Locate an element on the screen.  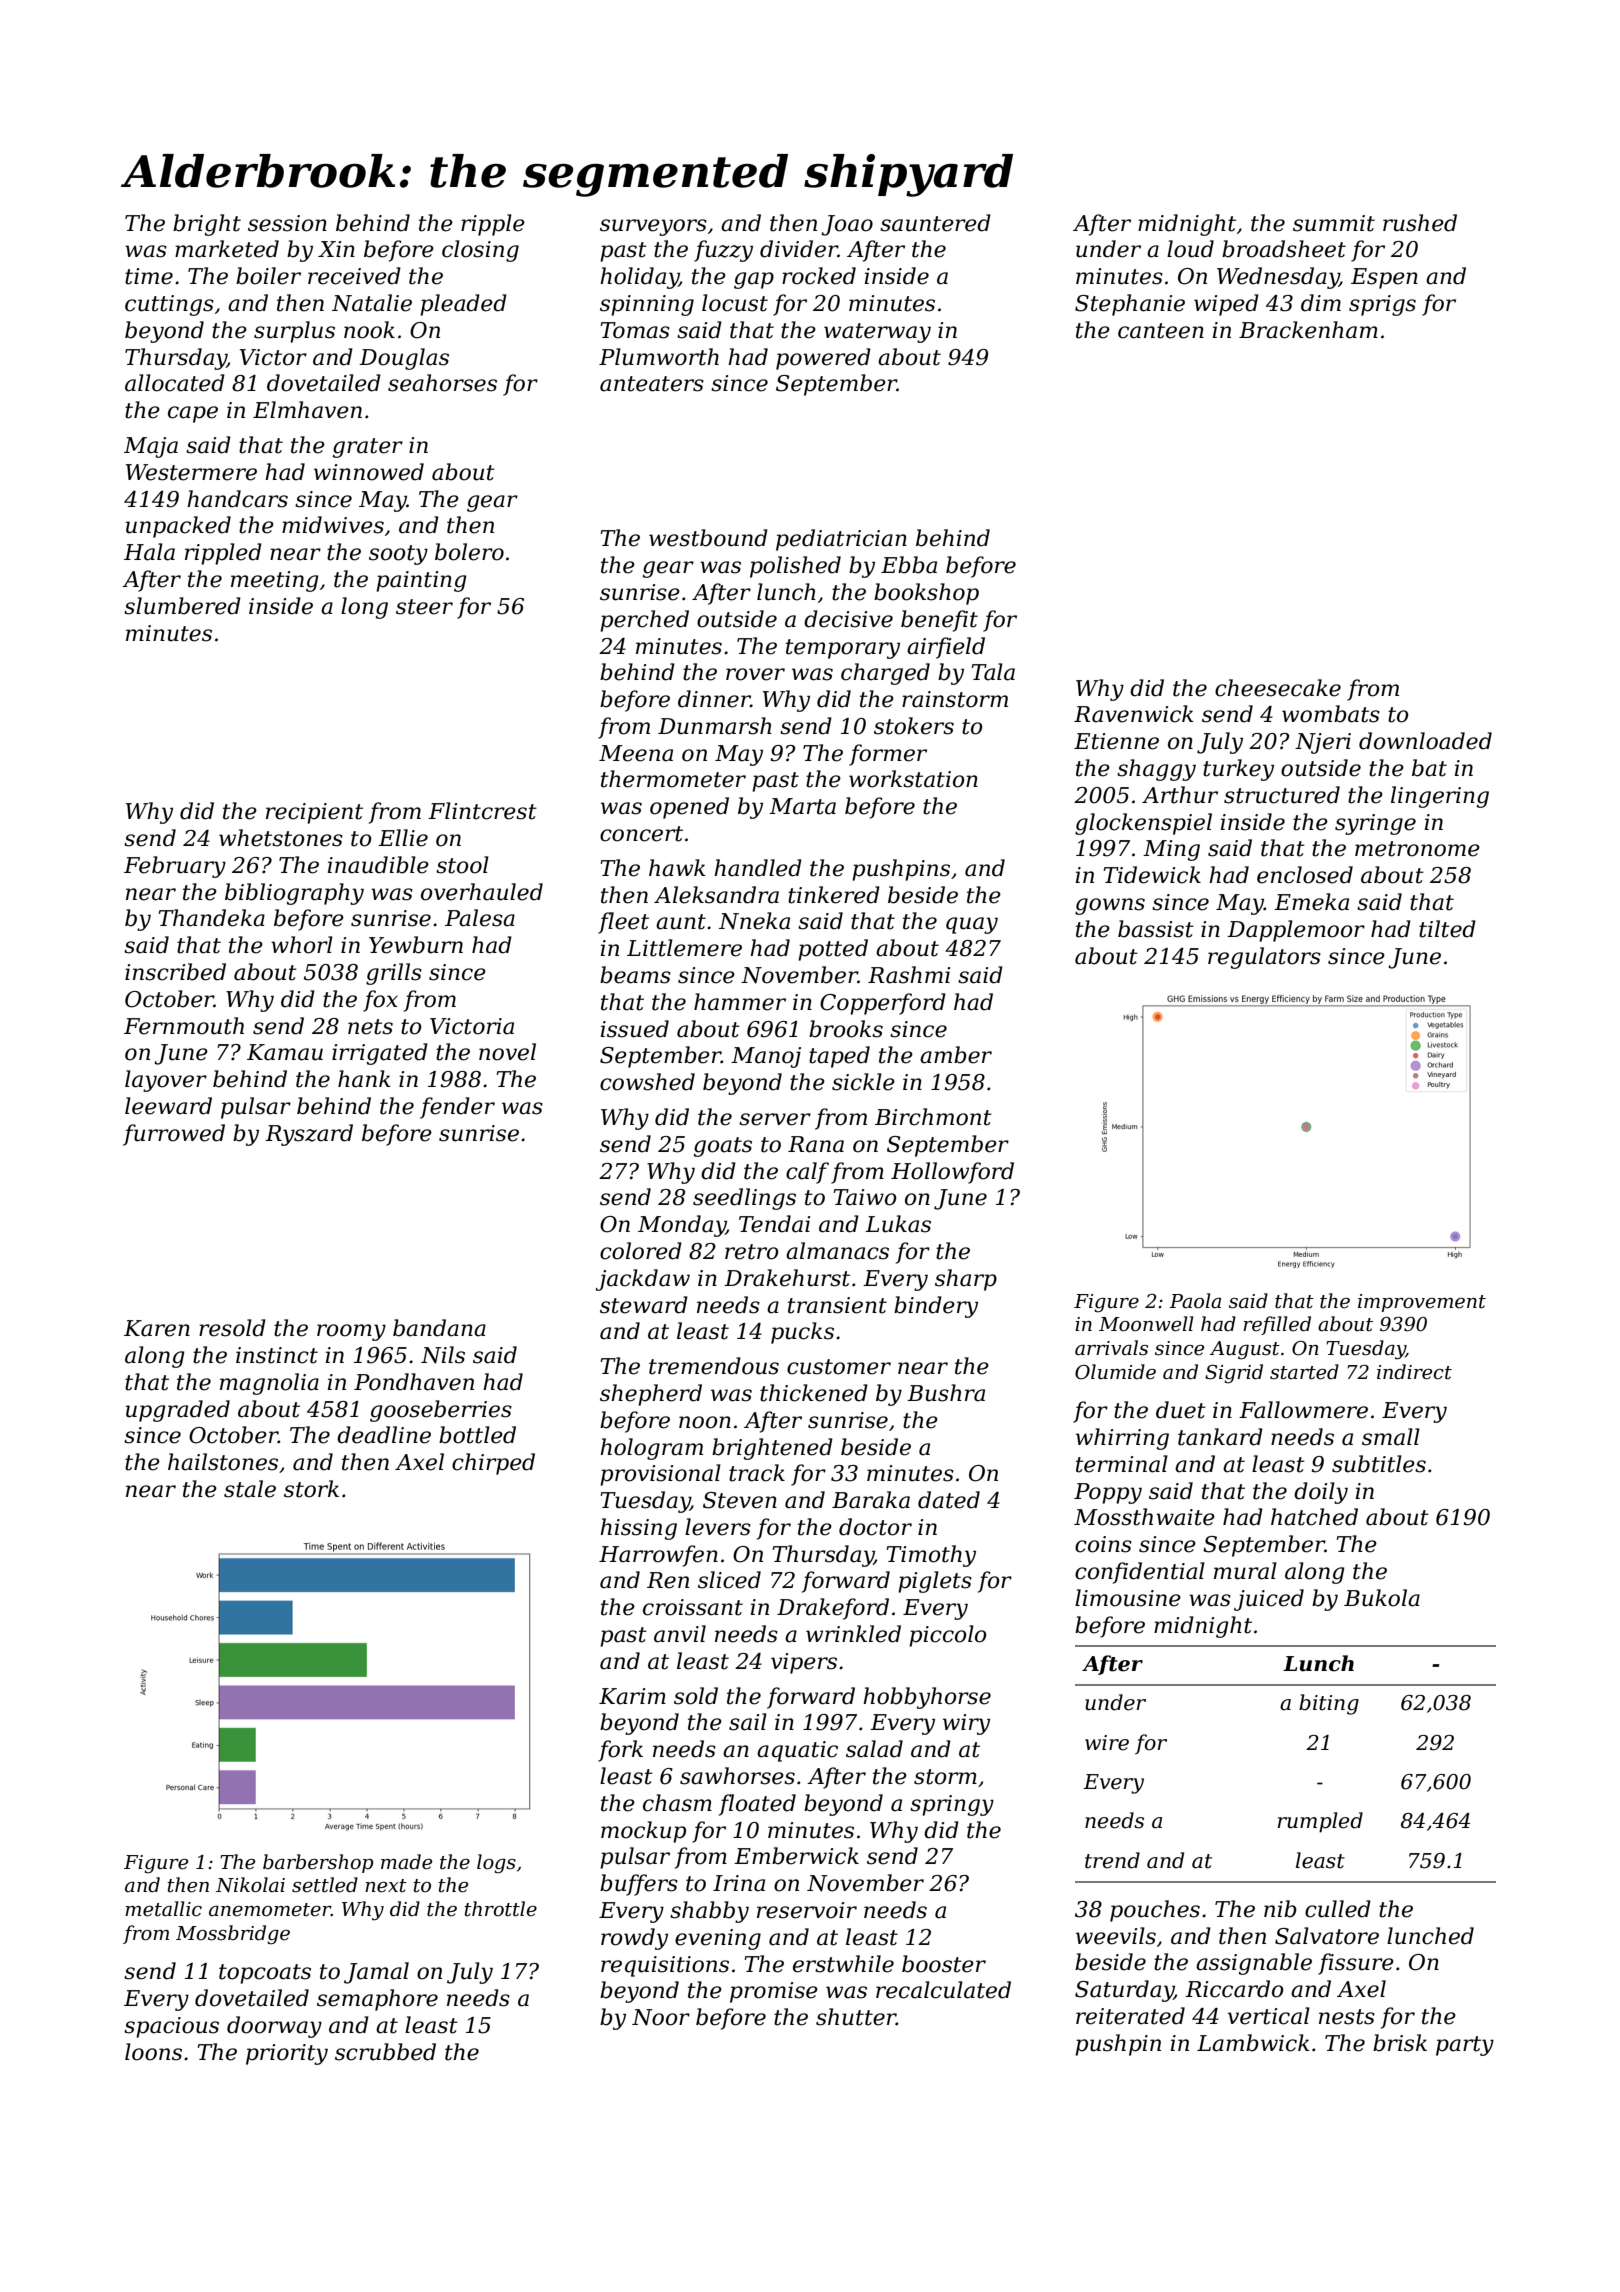
syringe is located at coordinates (1375, 824).
